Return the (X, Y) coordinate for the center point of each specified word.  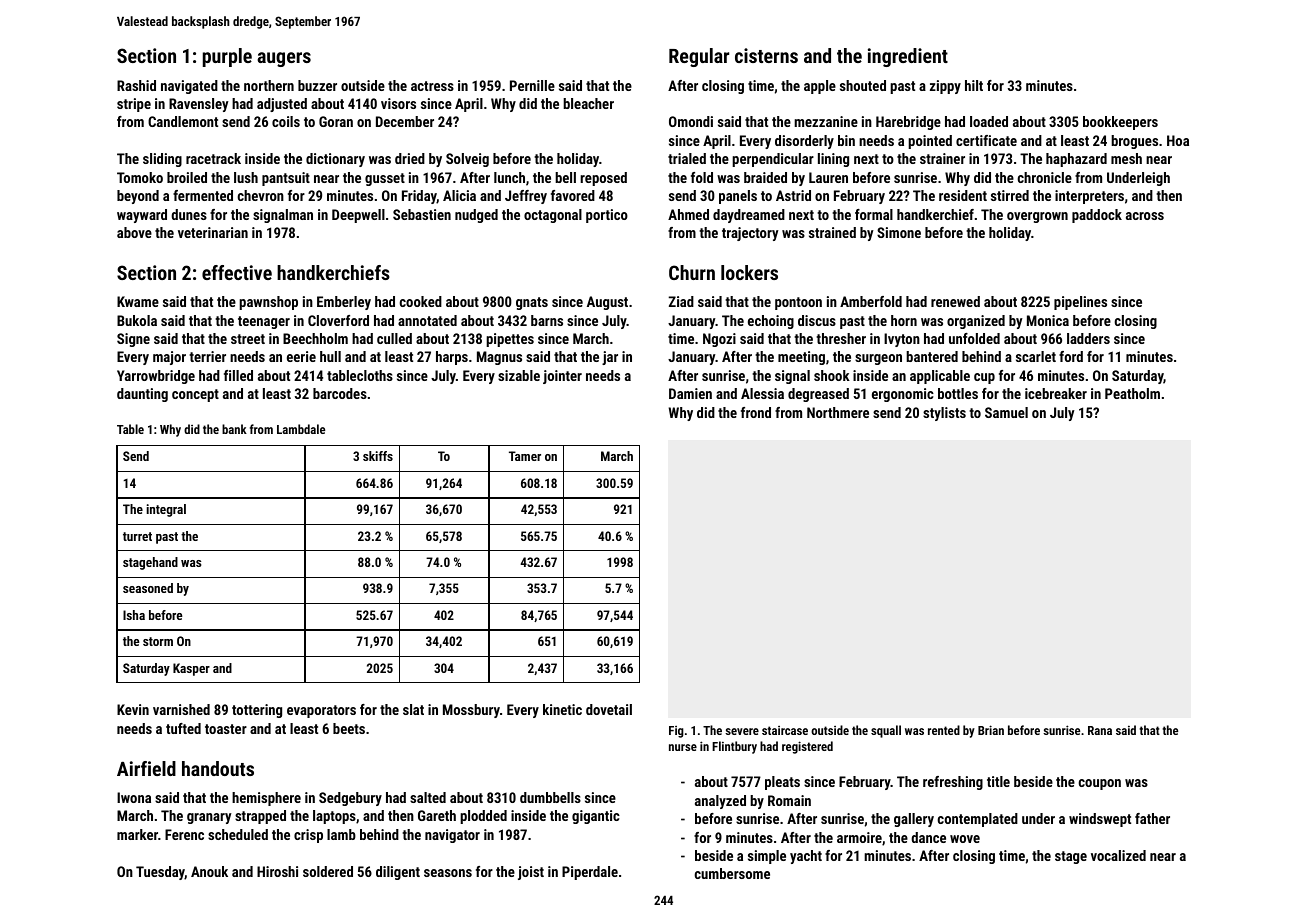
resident (963, 195)
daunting (142, 395)
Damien (690, 393)
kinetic (562, 709)
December (405, 121)
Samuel (1006, 412)
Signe (133, 340)
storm (158, 641)
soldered (328, 871)
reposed (603, 179)
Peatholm (1132, 393)
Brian (991, 730)
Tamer (525, 456)
